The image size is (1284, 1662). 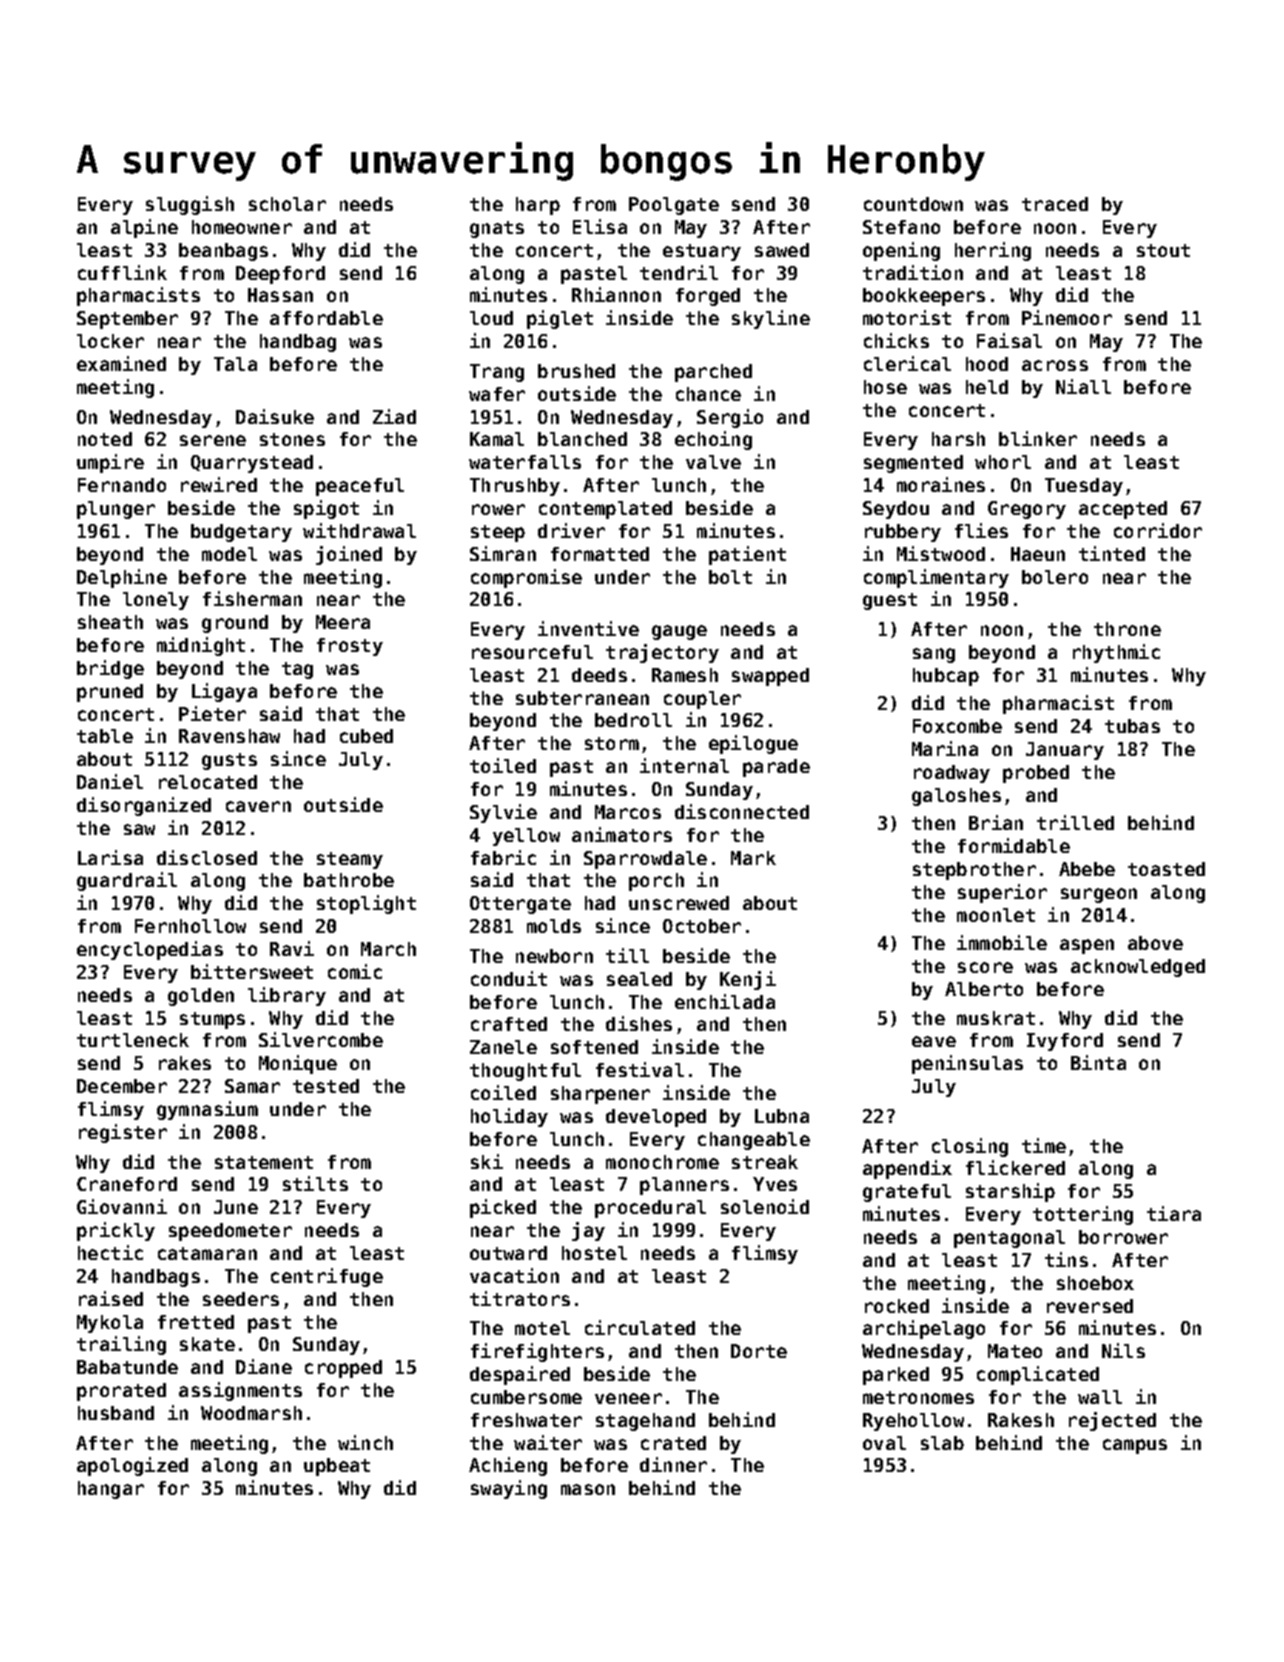 I want to click on held, so click(x=987, y=387).
